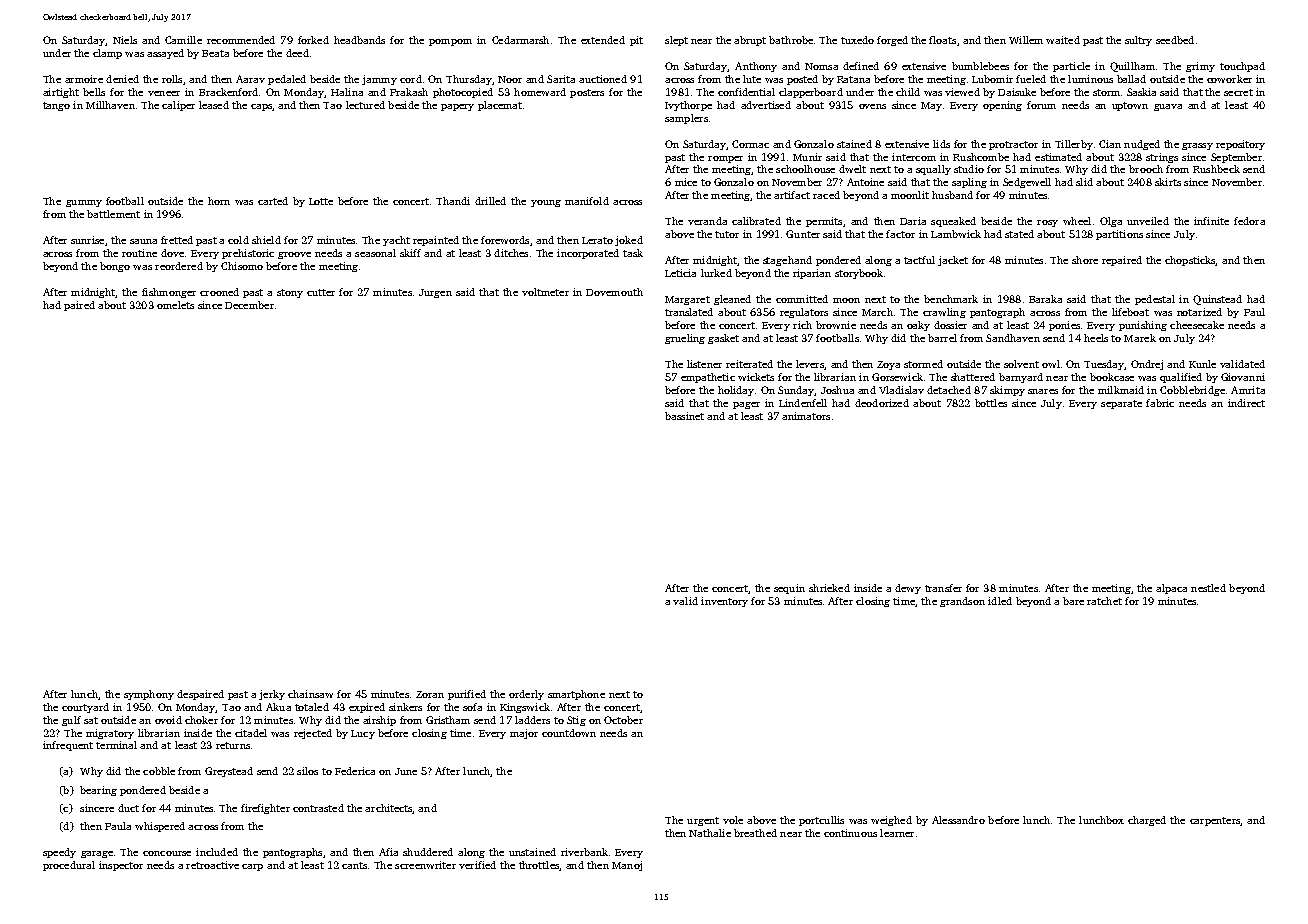 This screenshot has width=1308, height=924. What do you see at coordinates (406, 771) in the screenshot?
I see `June` at bounding box center [406, 771].
